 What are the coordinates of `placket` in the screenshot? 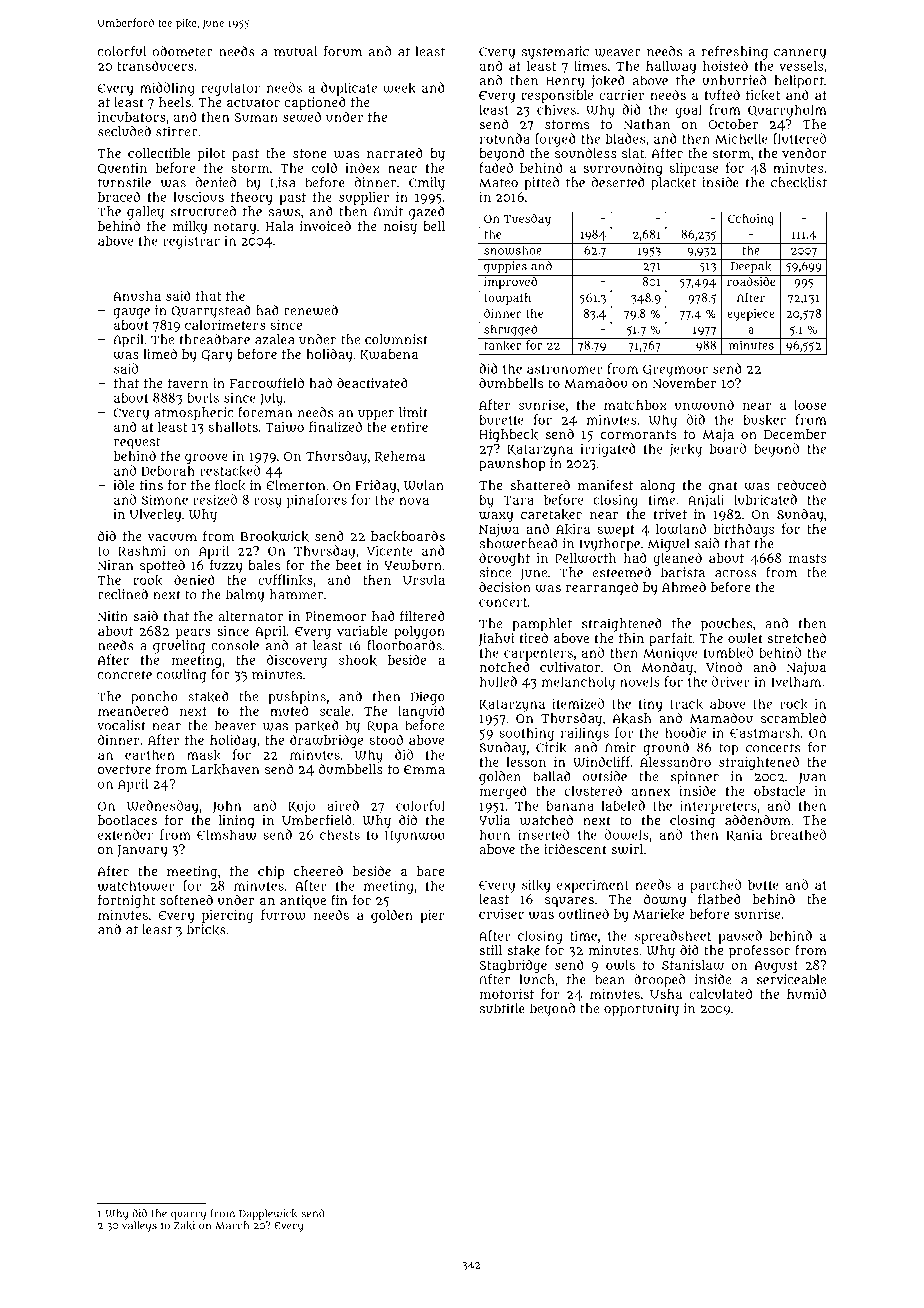 It's located at (673, 184).
